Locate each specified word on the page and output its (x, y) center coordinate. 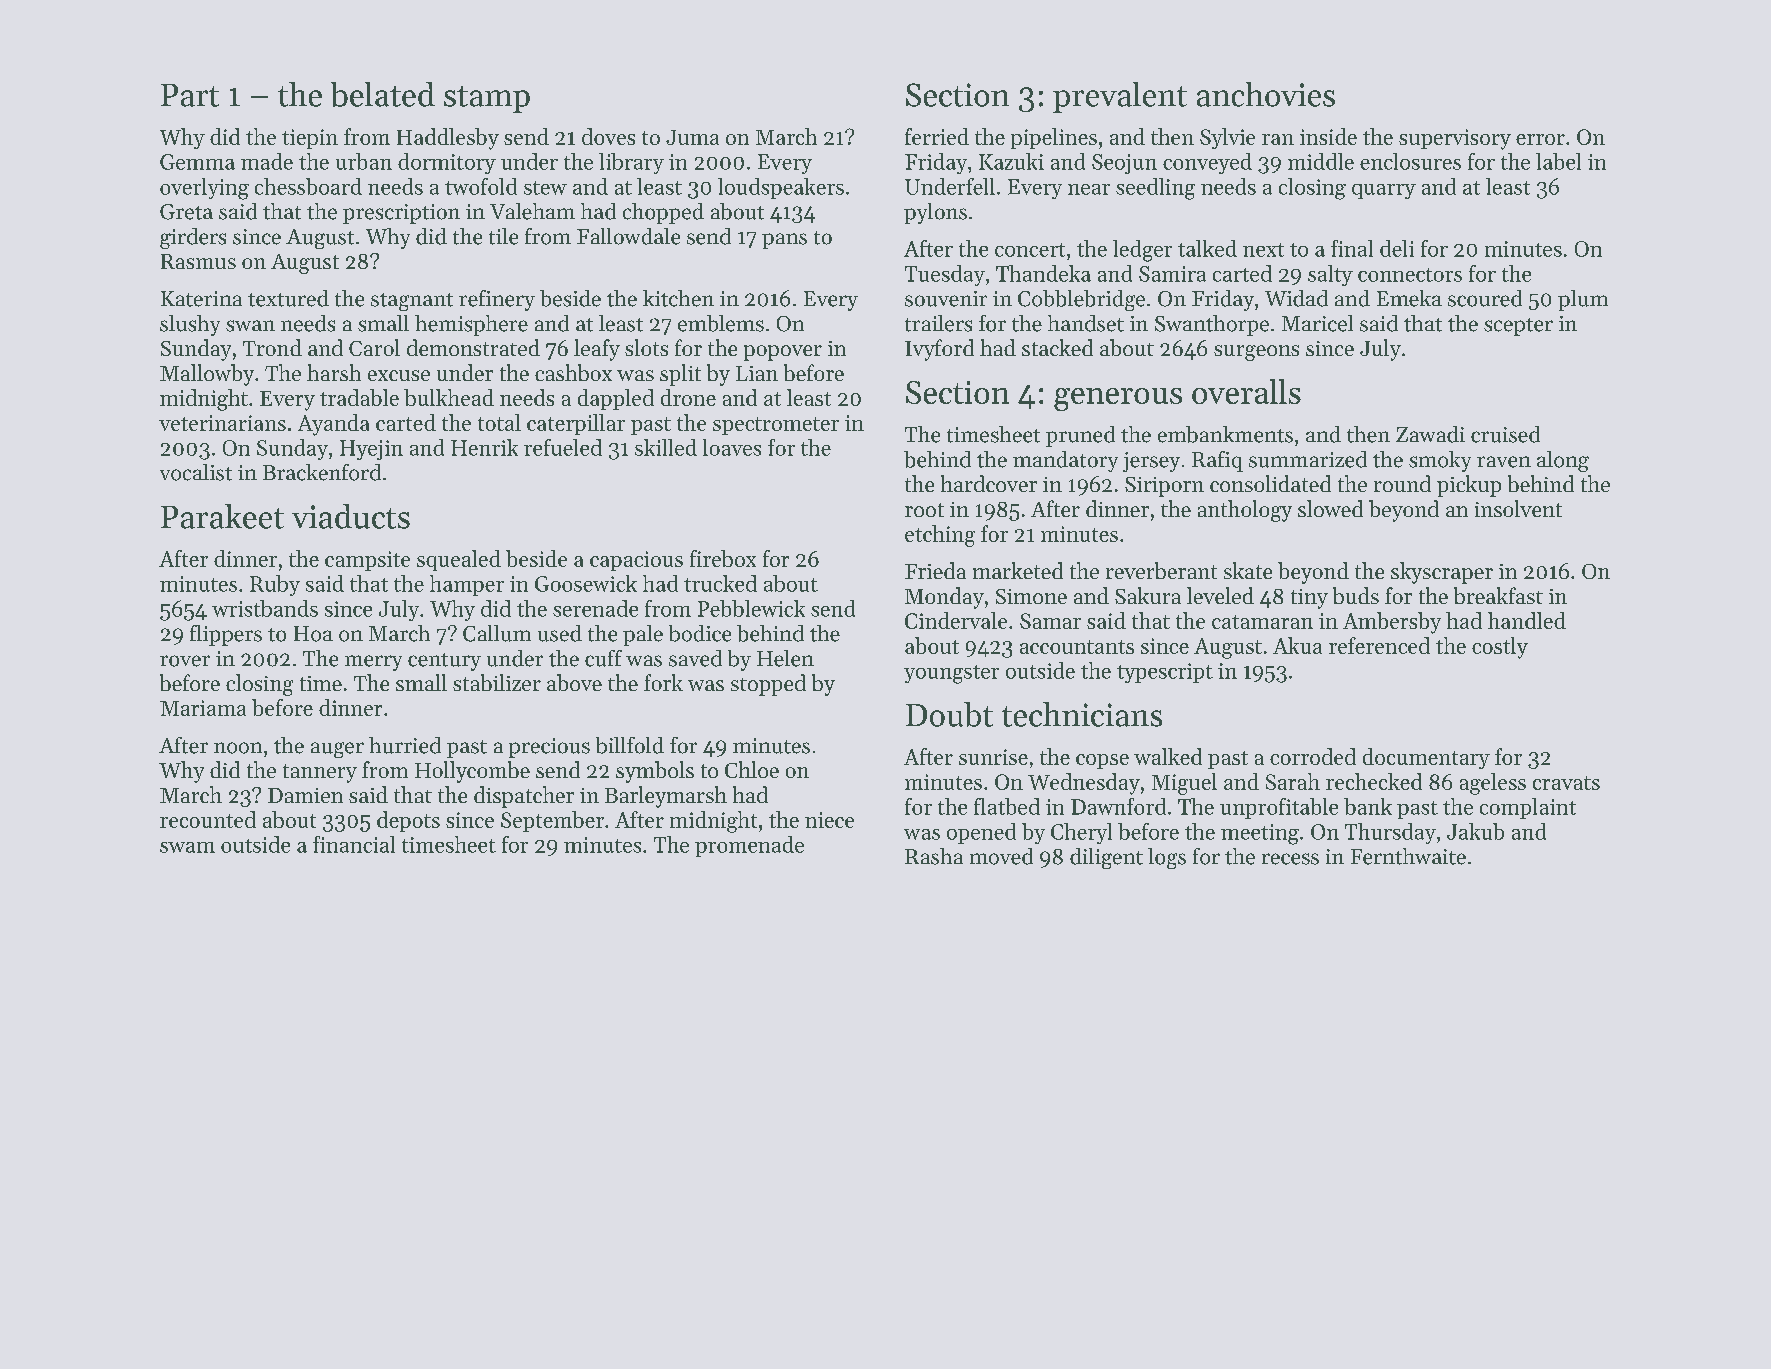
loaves (732, 447)
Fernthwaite (1408, 856)
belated (383, 94)
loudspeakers (781, 188)
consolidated (1270, 483)
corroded (1313, 756)
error (1540, 139)
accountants (1077, 647)
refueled (563, 447)
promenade (749, 846)
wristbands (265, 608)
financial (354, 844)
